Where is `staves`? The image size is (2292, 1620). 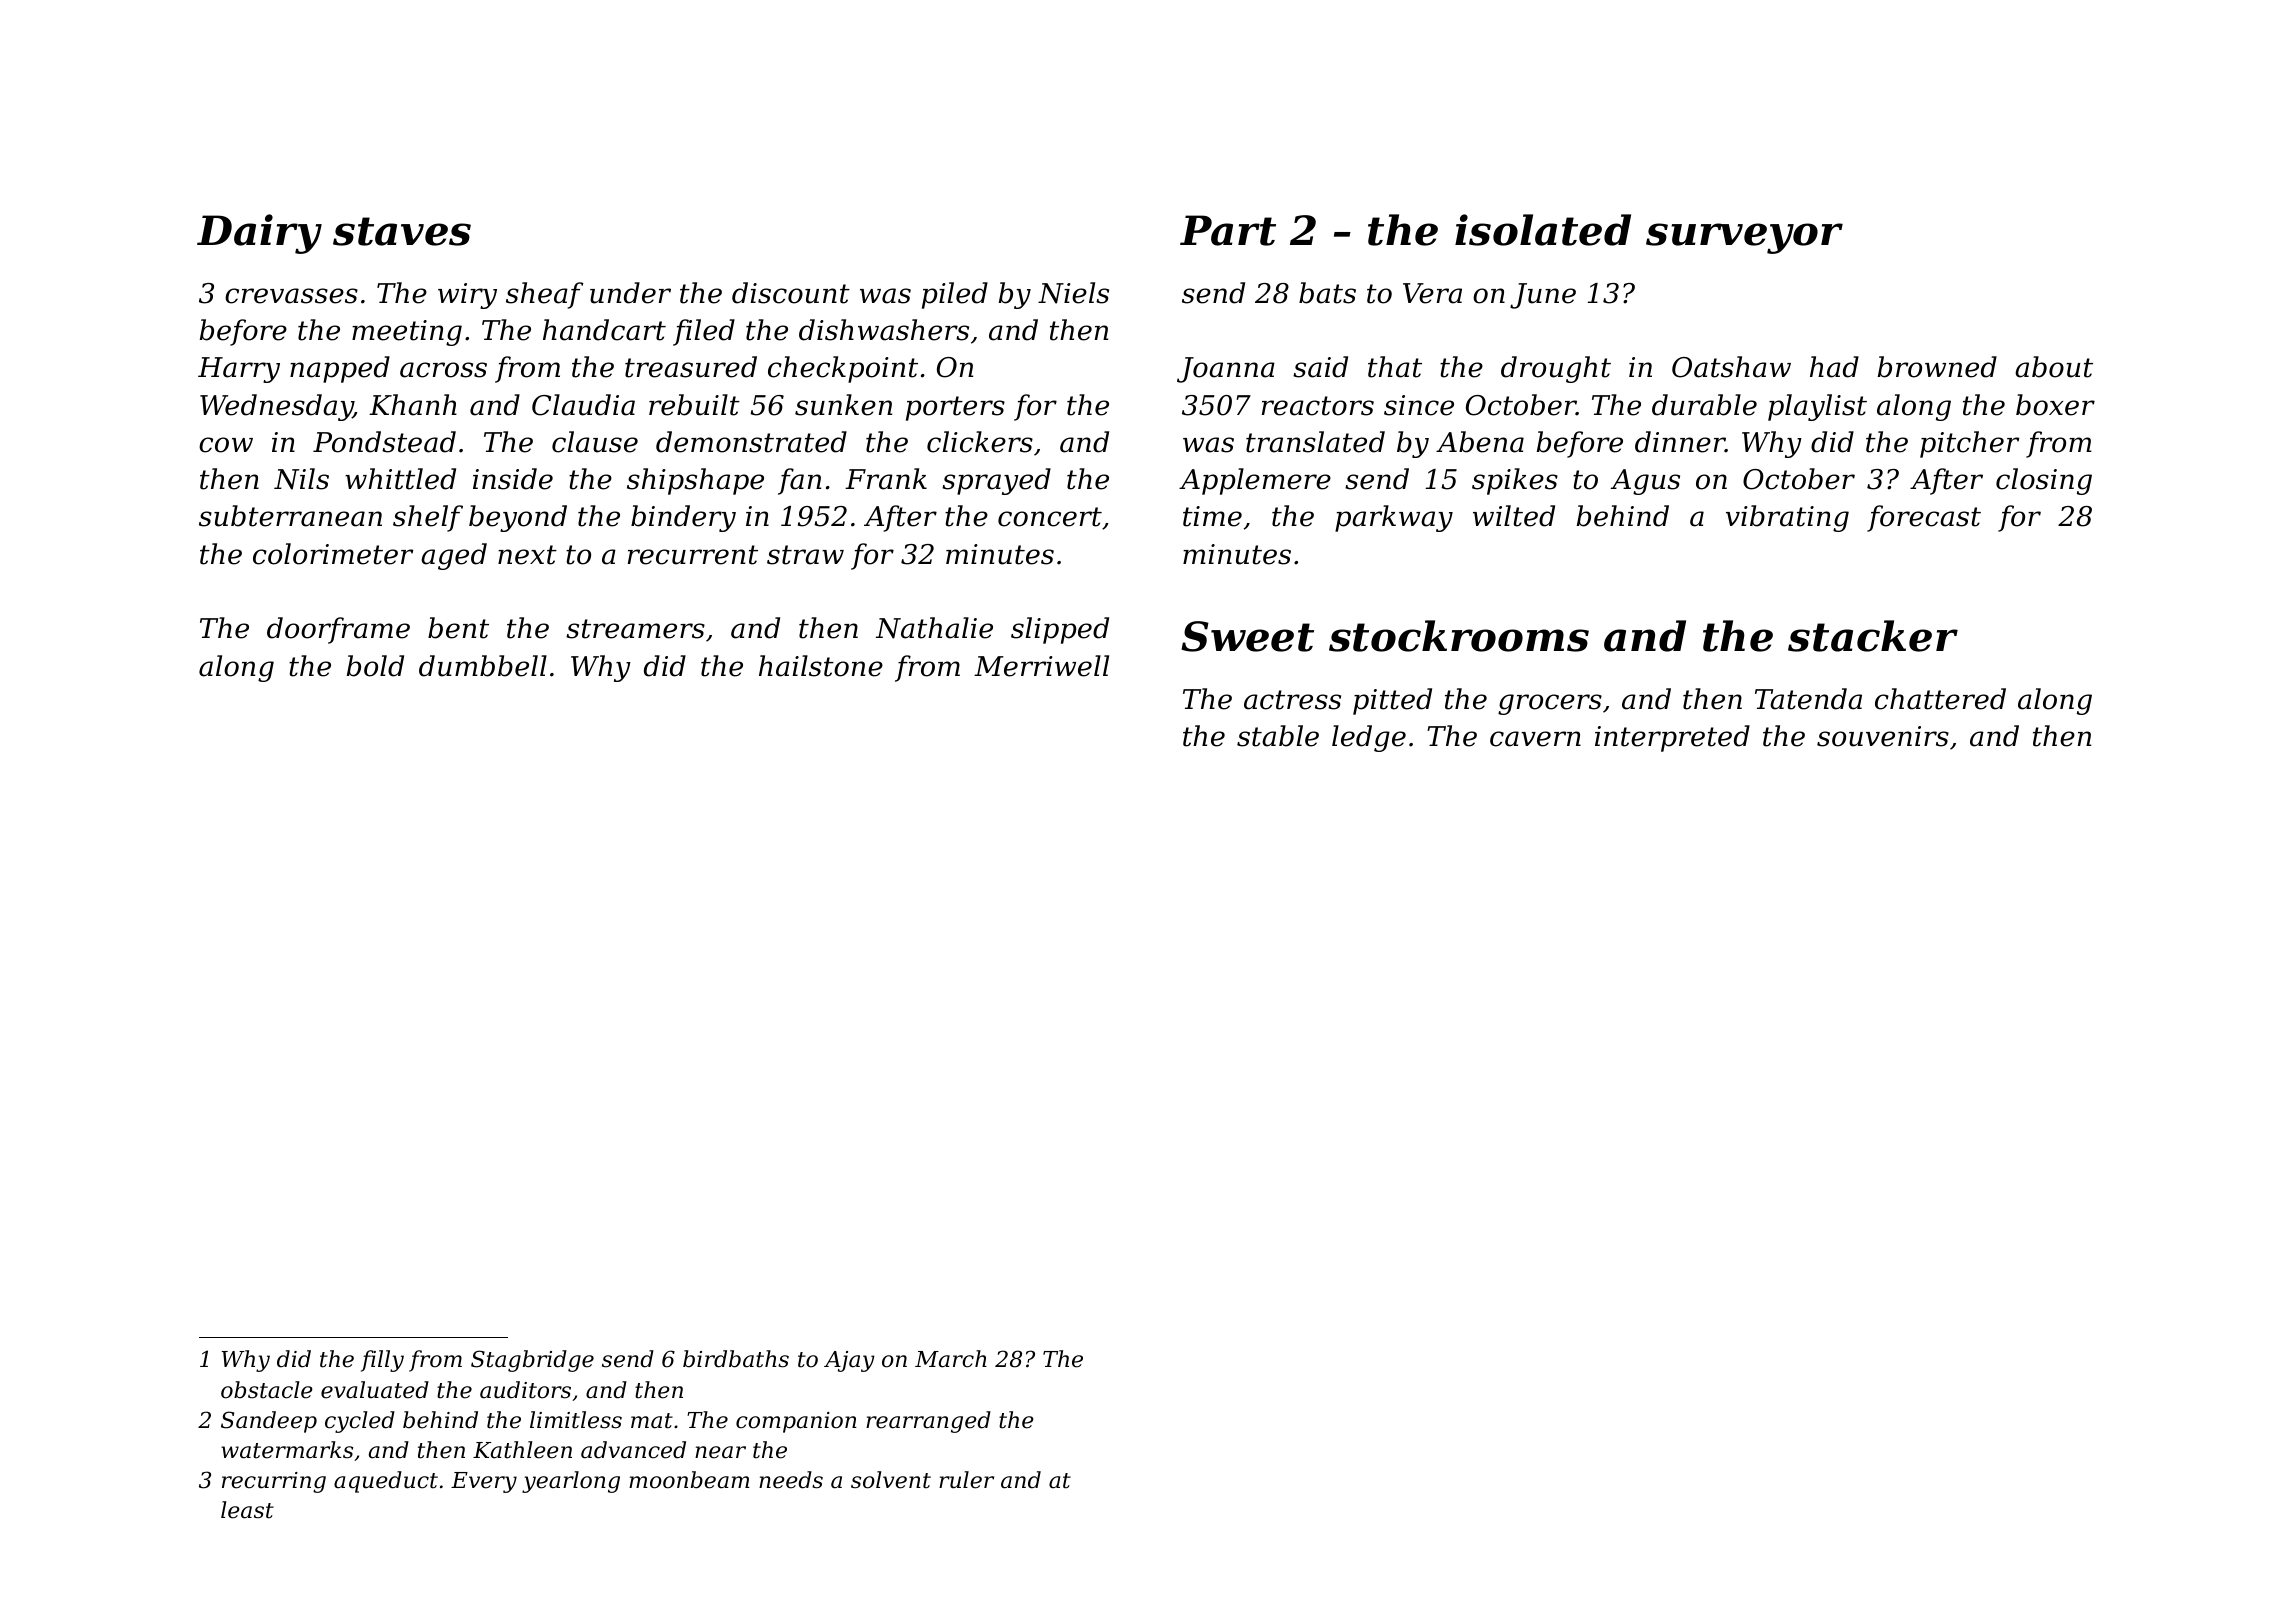 staves is located at coordinates (402, 231).
